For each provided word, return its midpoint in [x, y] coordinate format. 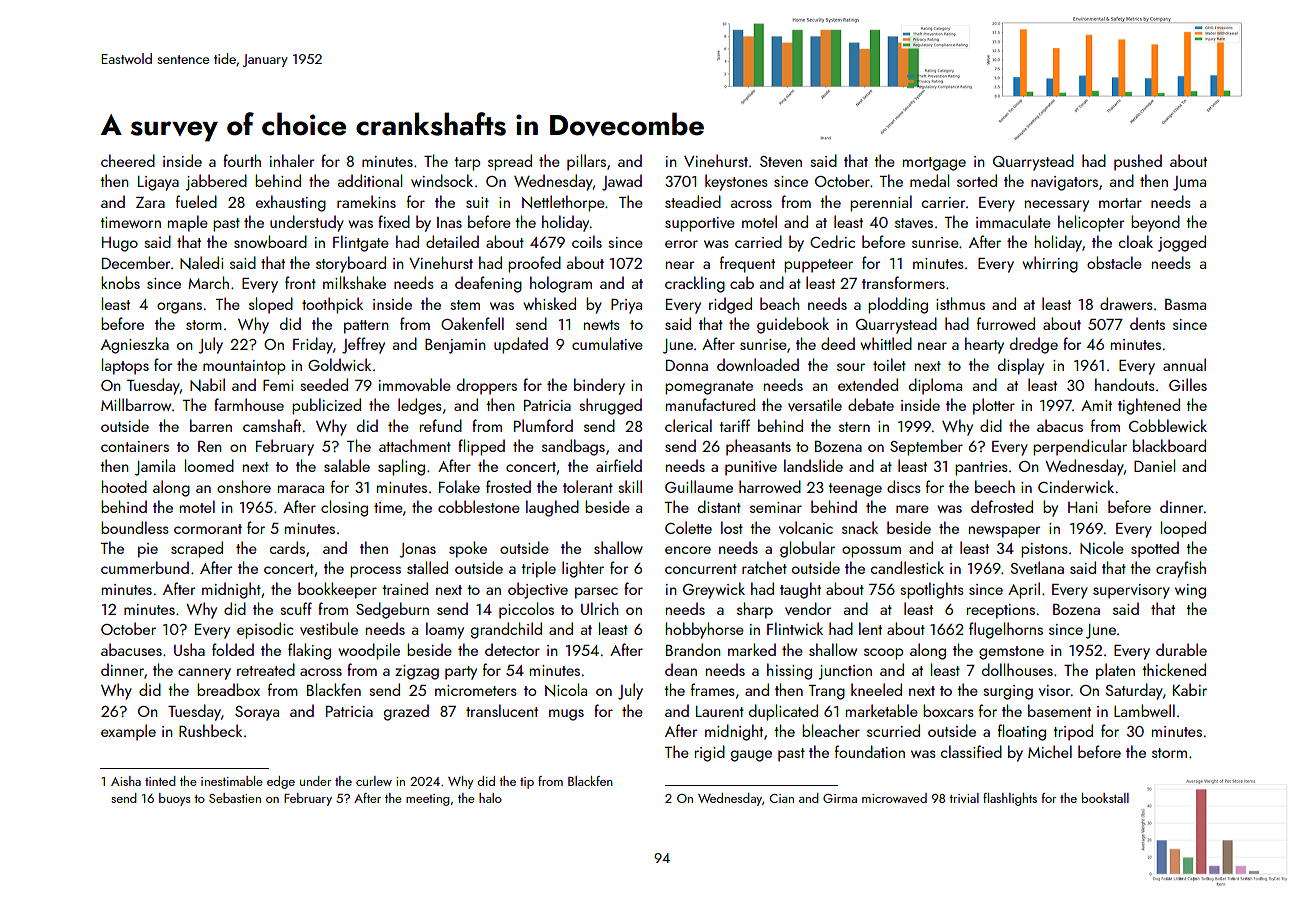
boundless [135, 527]
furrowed [1006, 323]
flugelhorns [1006, 630]
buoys [174, 799]
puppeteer [818, 266]
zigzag [417, 672]
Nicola [566, 690]
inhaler [292, 160]
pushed [1138, 162]
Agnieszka [135, 345]
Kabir [1190, 689]
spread [510, 162]
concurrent [701, 569]
